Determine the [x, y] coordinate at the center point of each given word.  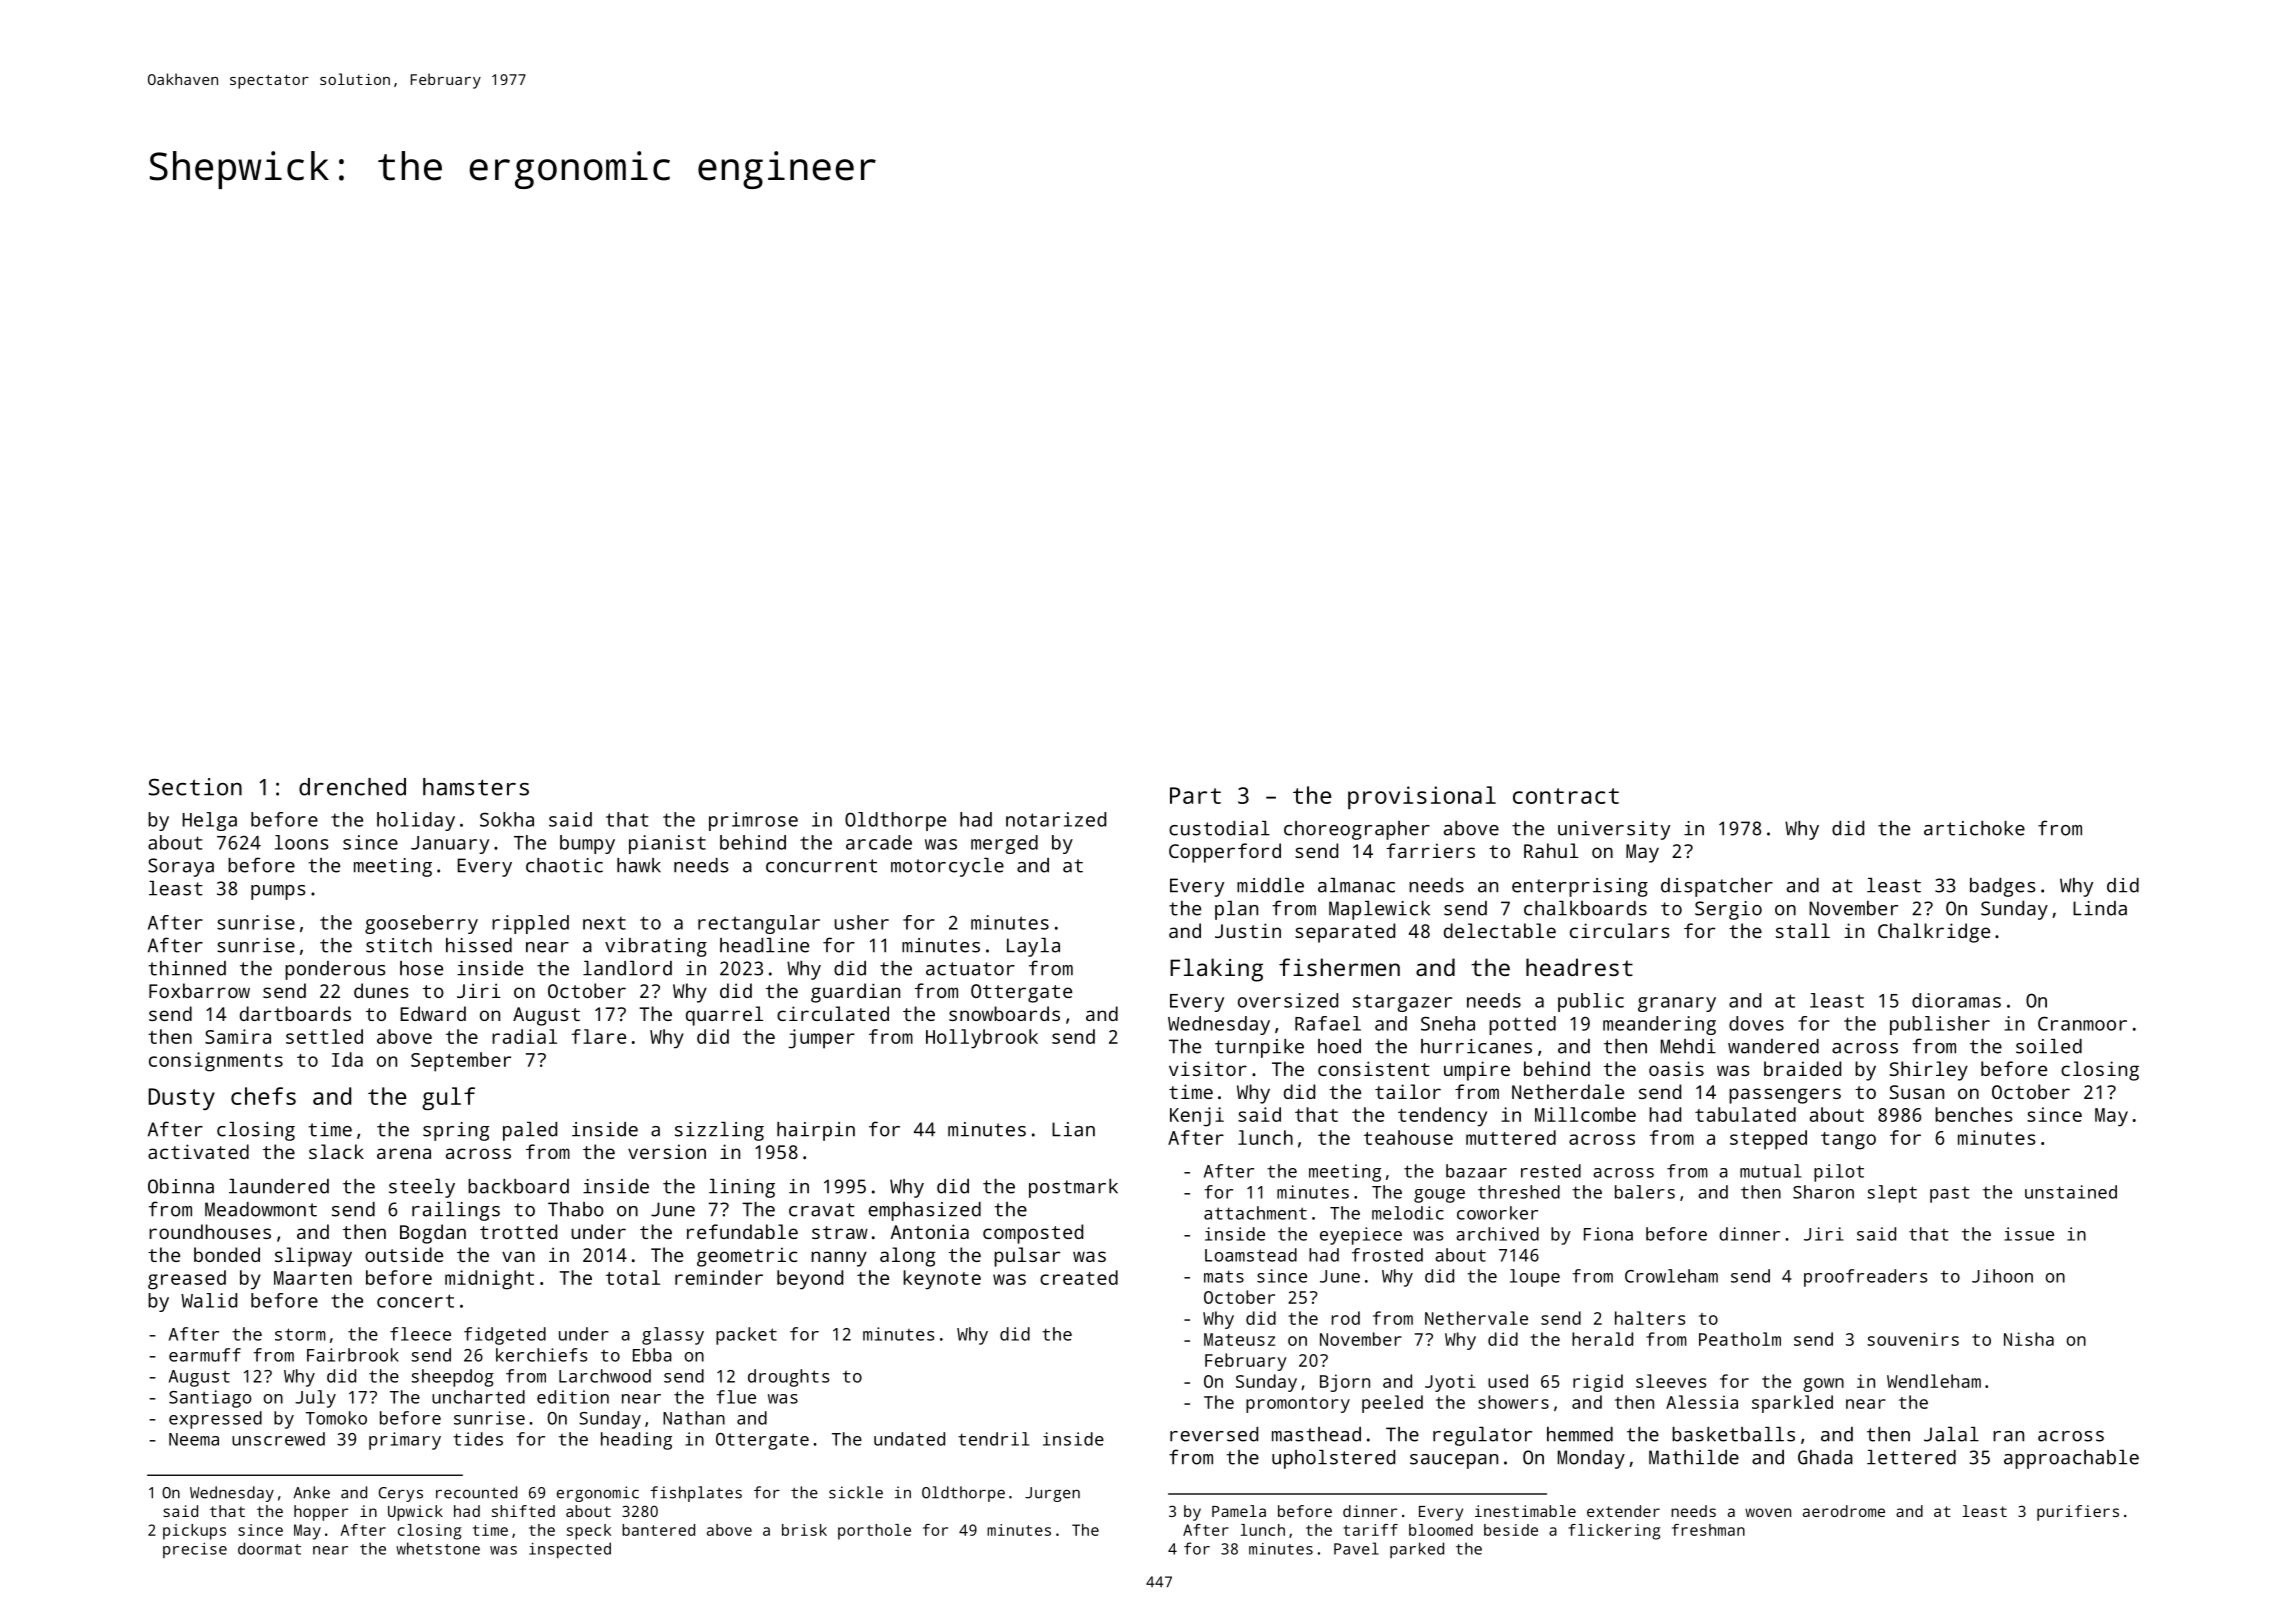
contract [1566, 796]
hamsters [476, 787]
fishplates [696, 1494]
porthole [874, 1532]
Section [195, 787]
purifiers [2078, 1513]
